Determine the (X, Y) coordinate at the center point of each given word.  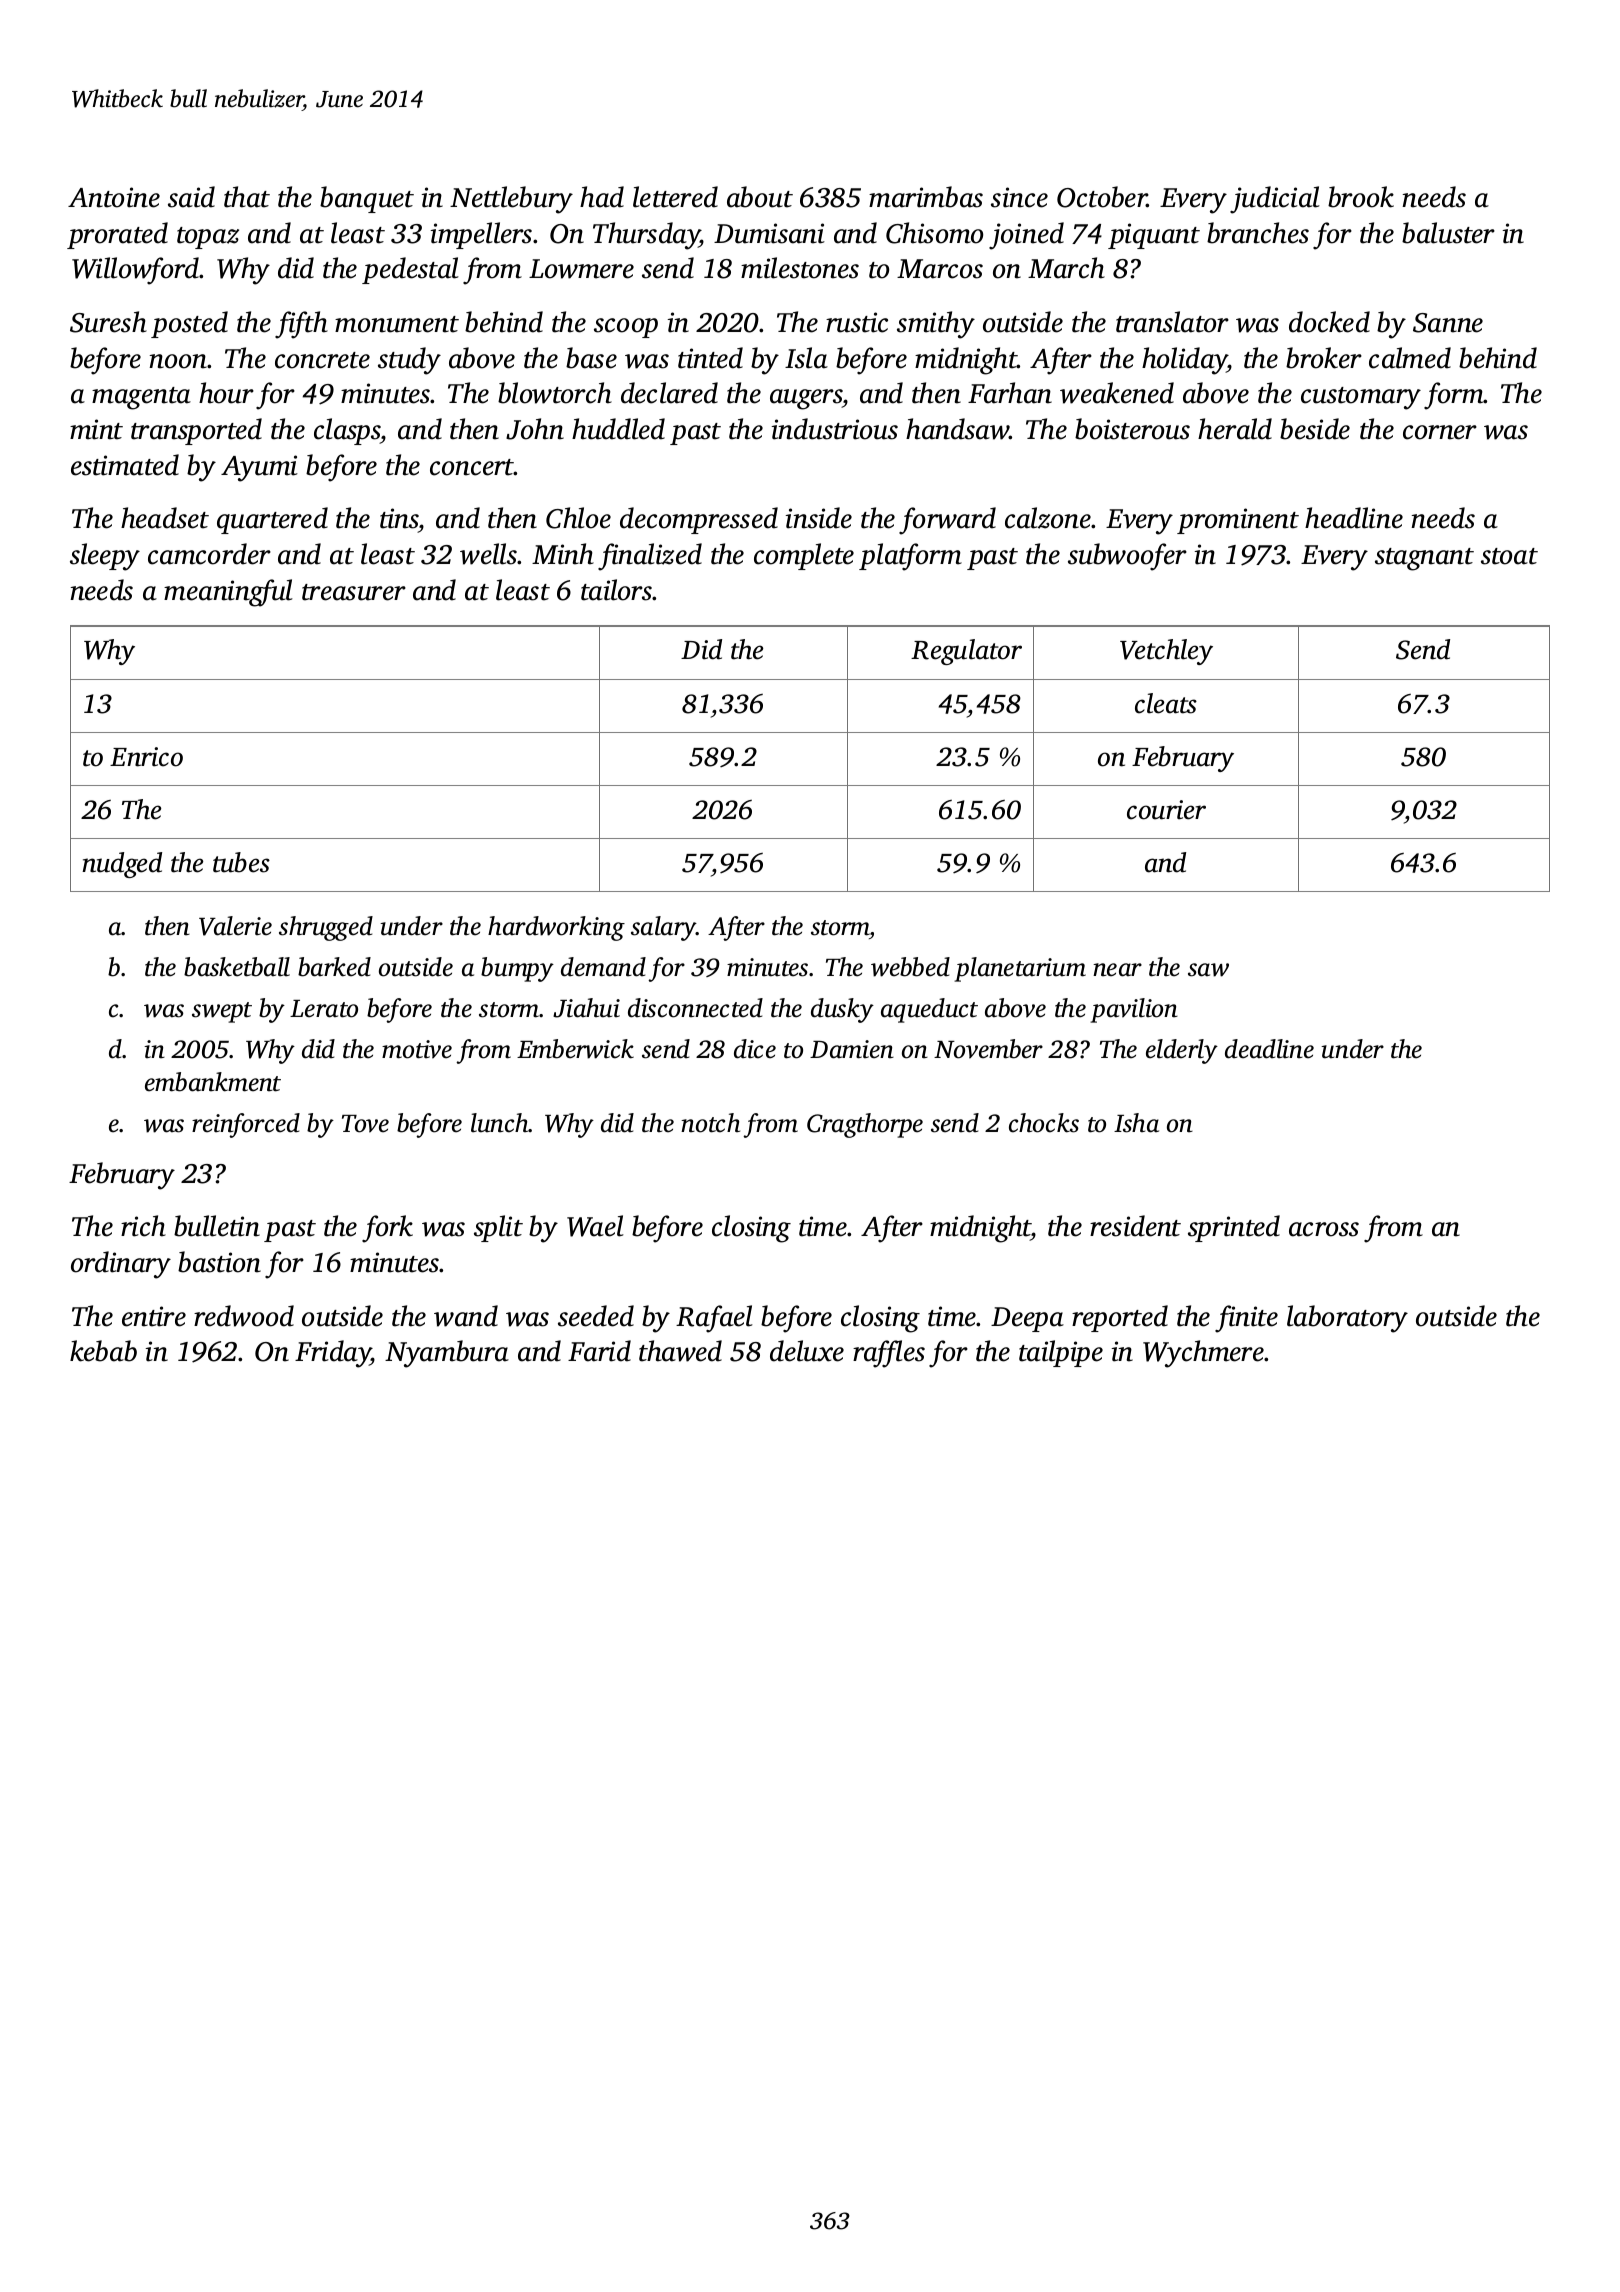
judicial (1275, 200)
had (602, 197)
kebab (103, 1351)
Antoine (114, 197)
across (1324, 1229)
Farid (599, 1351)
